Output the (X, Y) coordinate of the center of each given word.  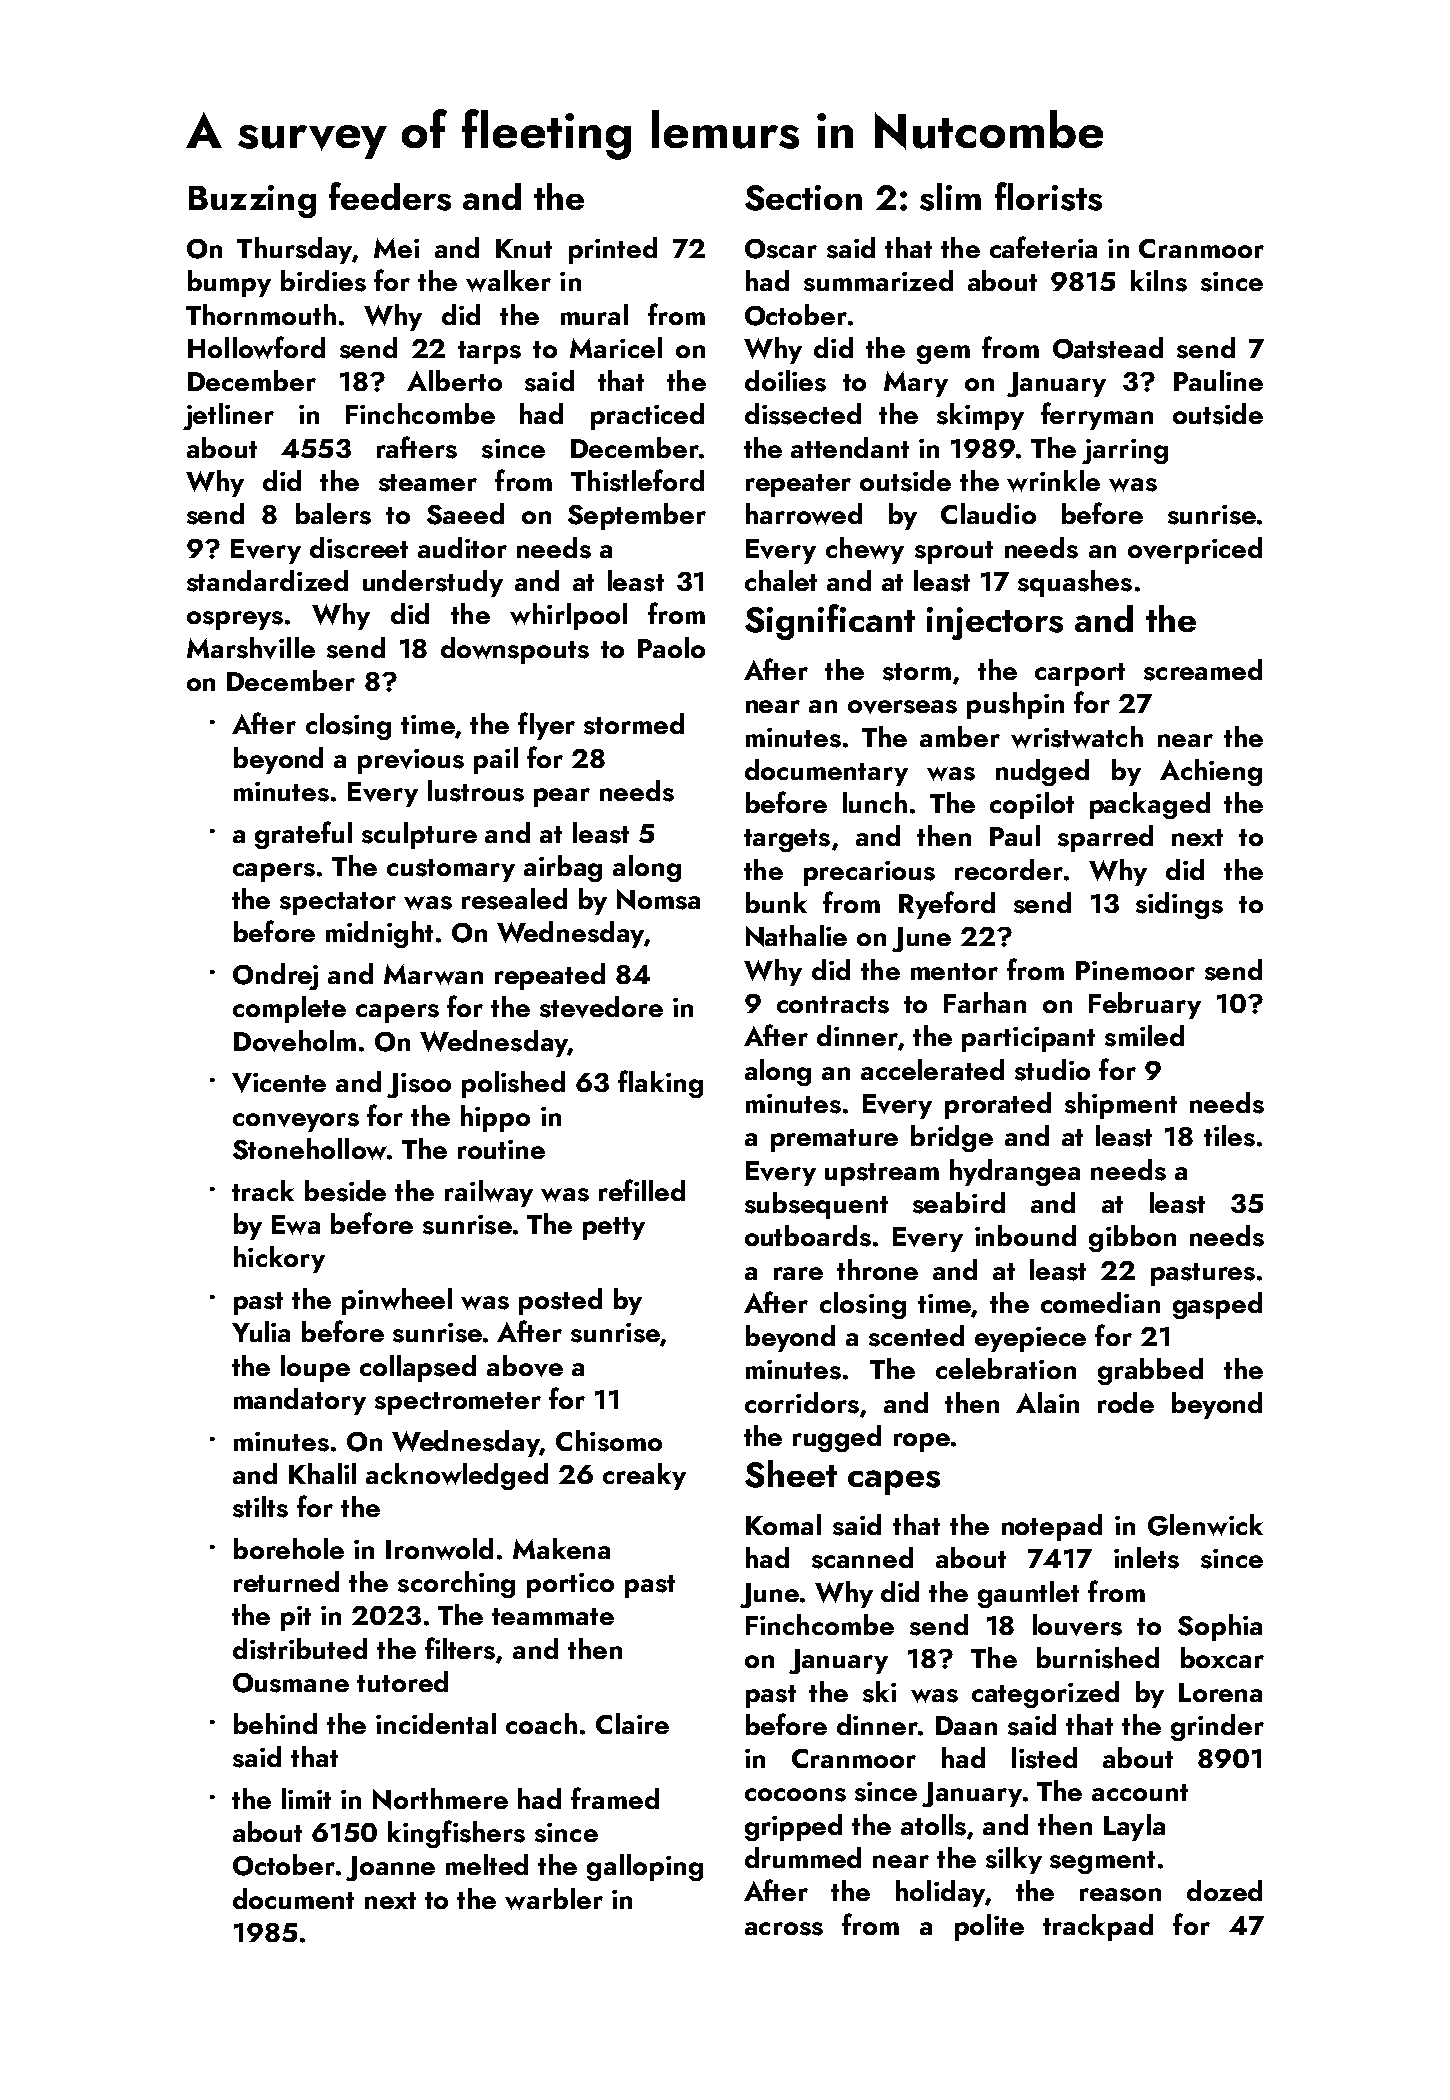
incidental (436, 1723)
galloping (645, 1867)
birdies (323, 281)
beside (345, 1191)
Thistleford (637, 480)
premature (834, 1140)
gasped (1217, 1305)
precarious (869, 873)
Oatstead (1108, 348)
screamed (1203, 670)
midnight (379, 934)
